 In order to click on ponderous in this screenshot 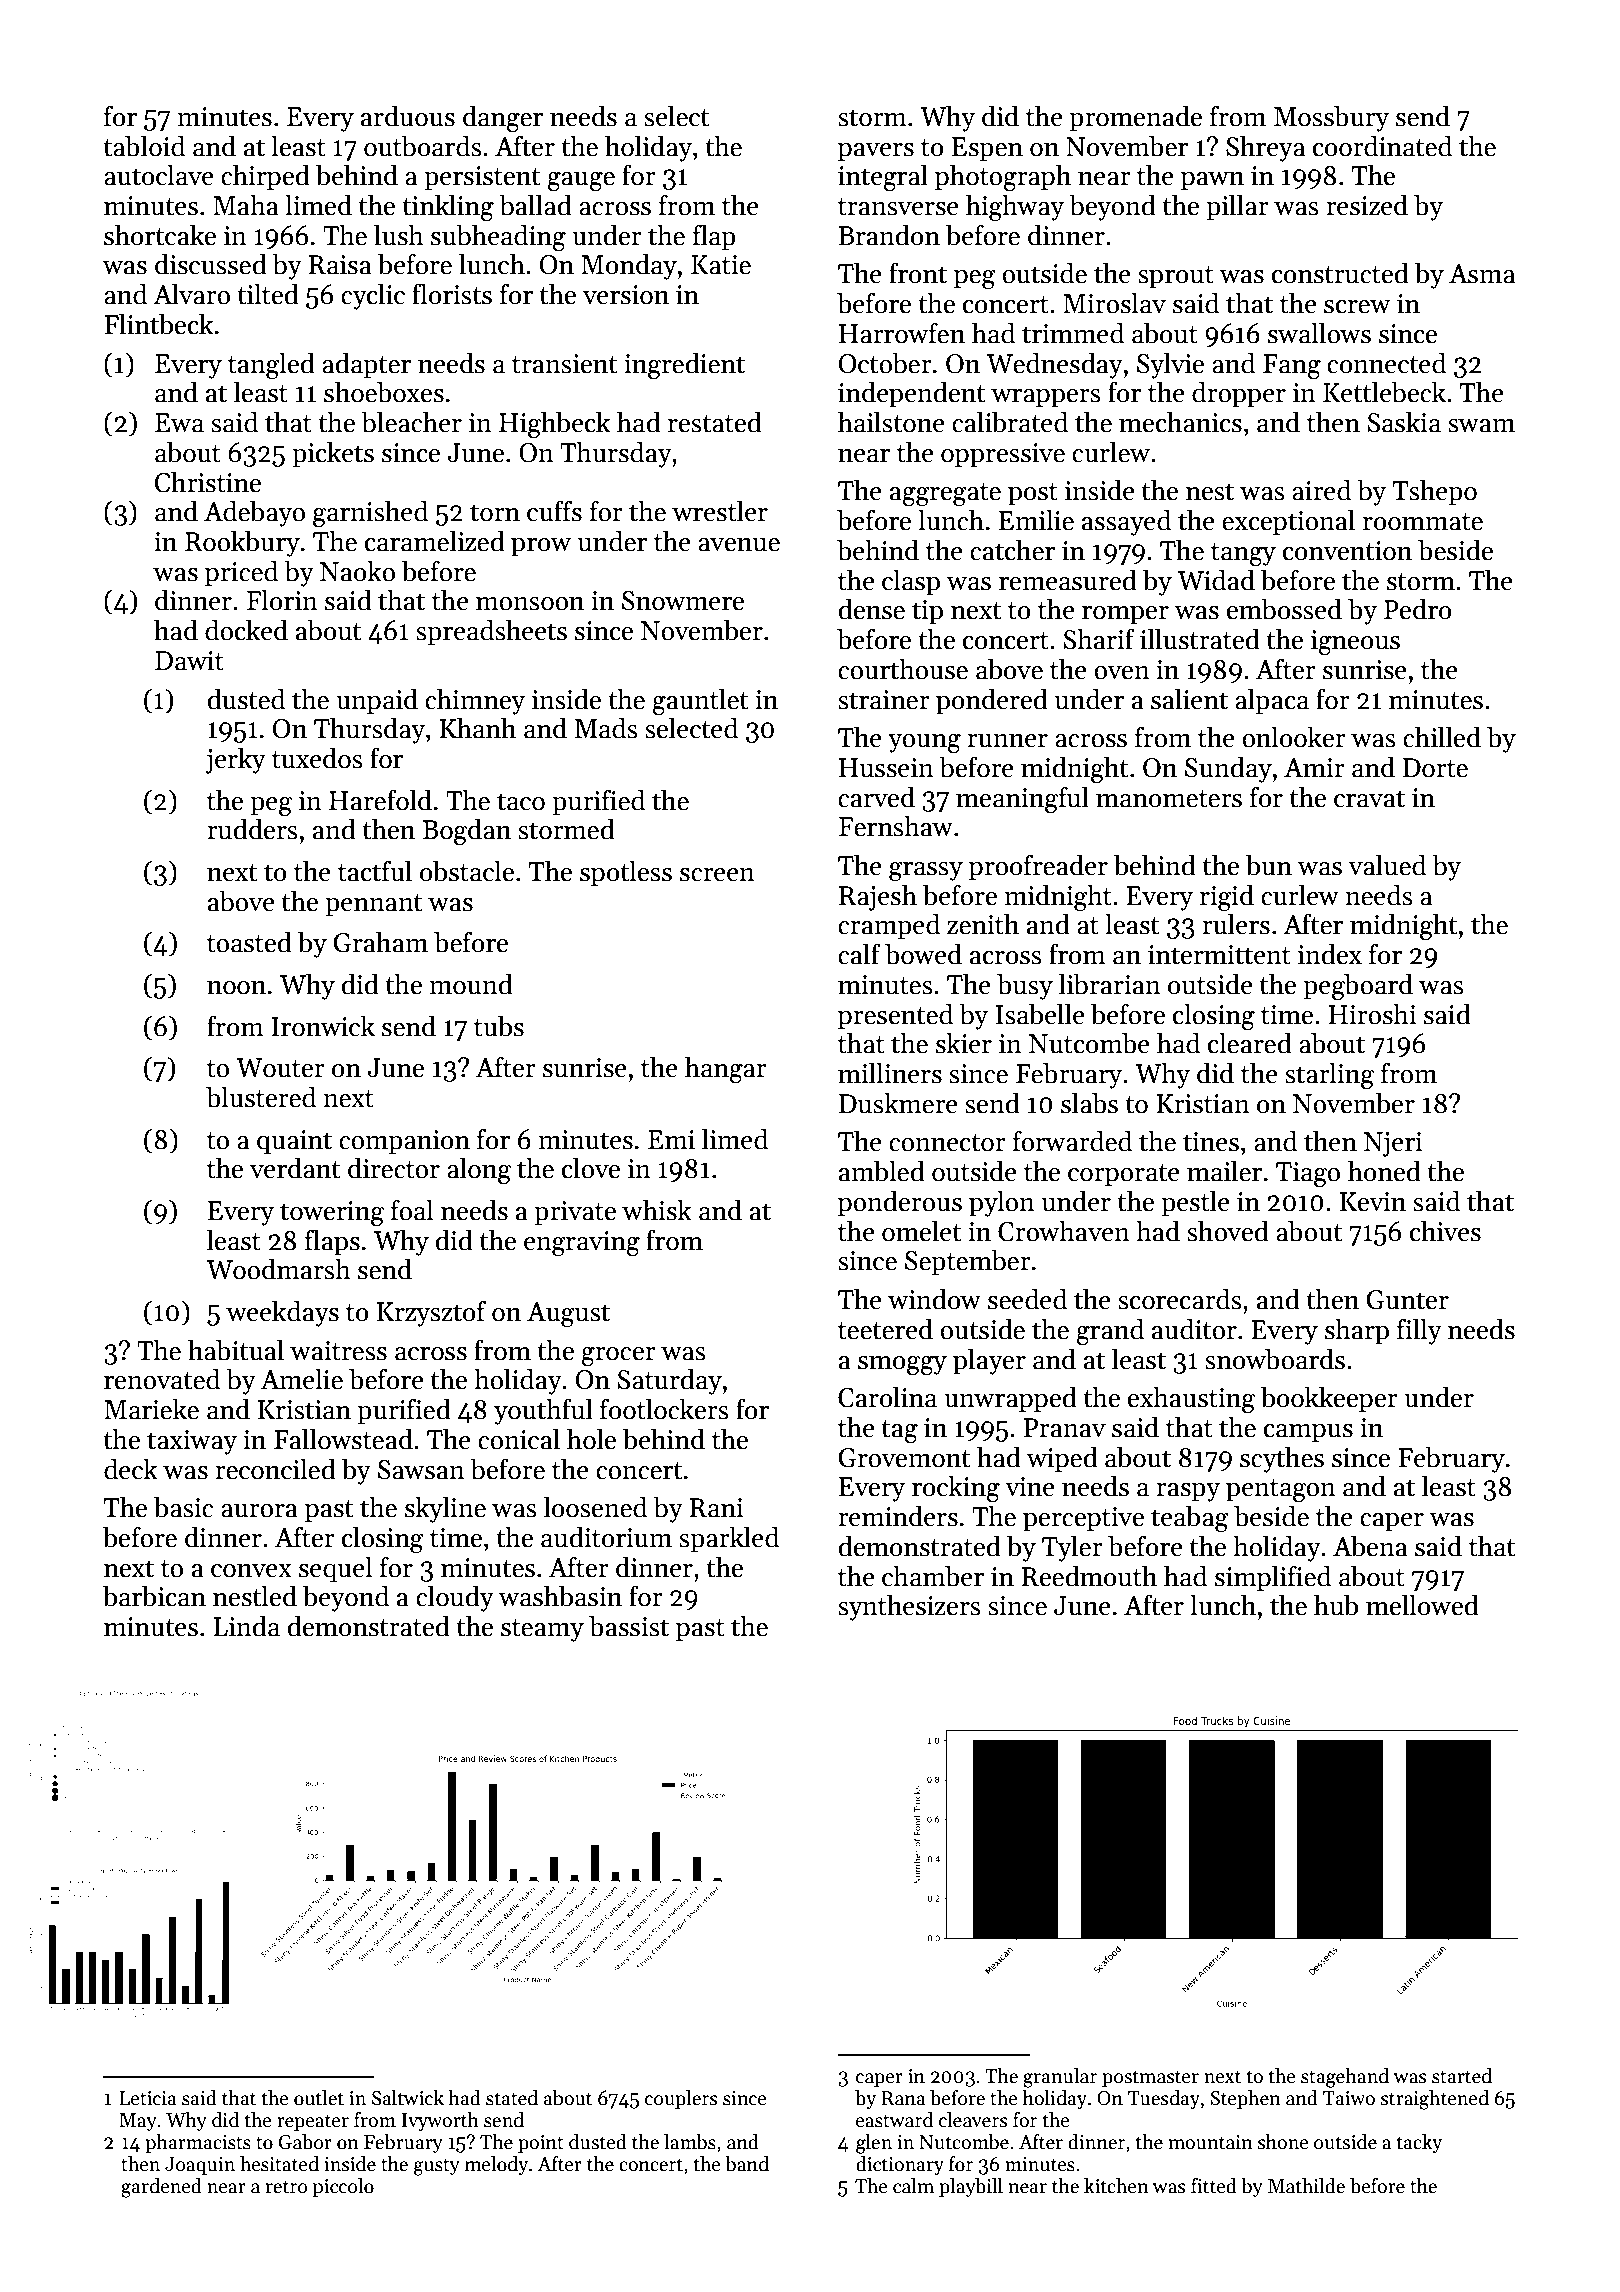, I will do `click(900, 1203)`.
